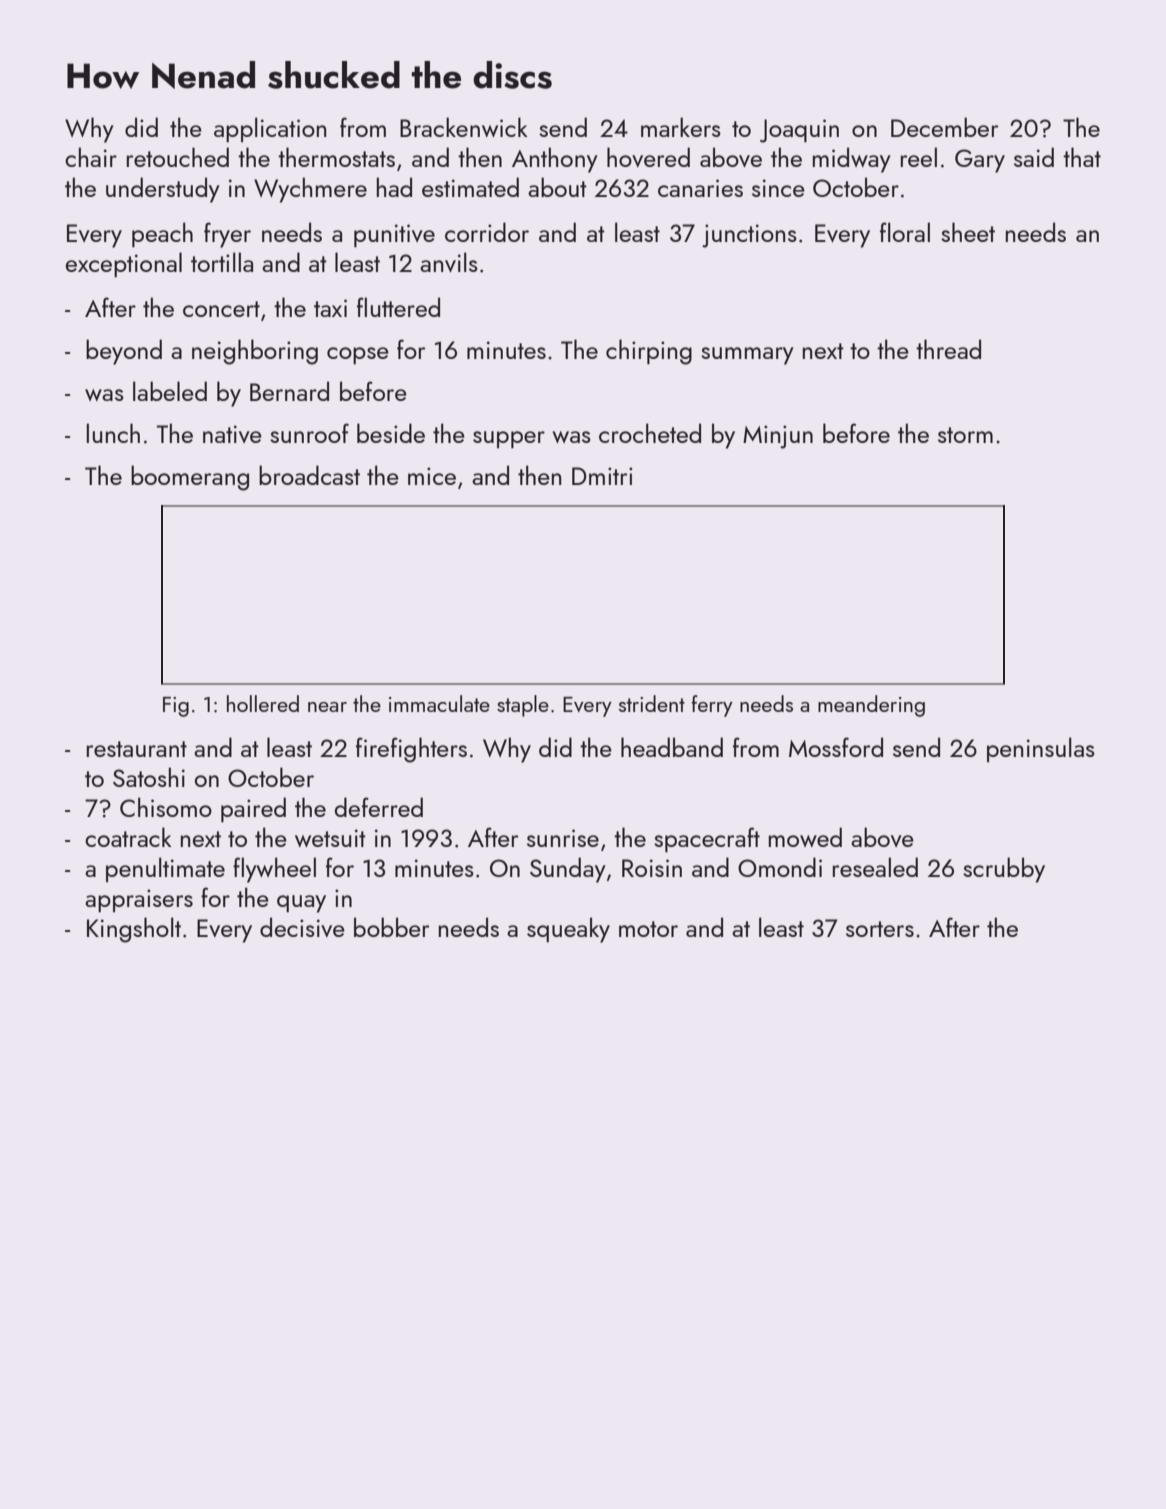 The image size is (1166, 1509). I want to click on understudy, so click(163, 190).
